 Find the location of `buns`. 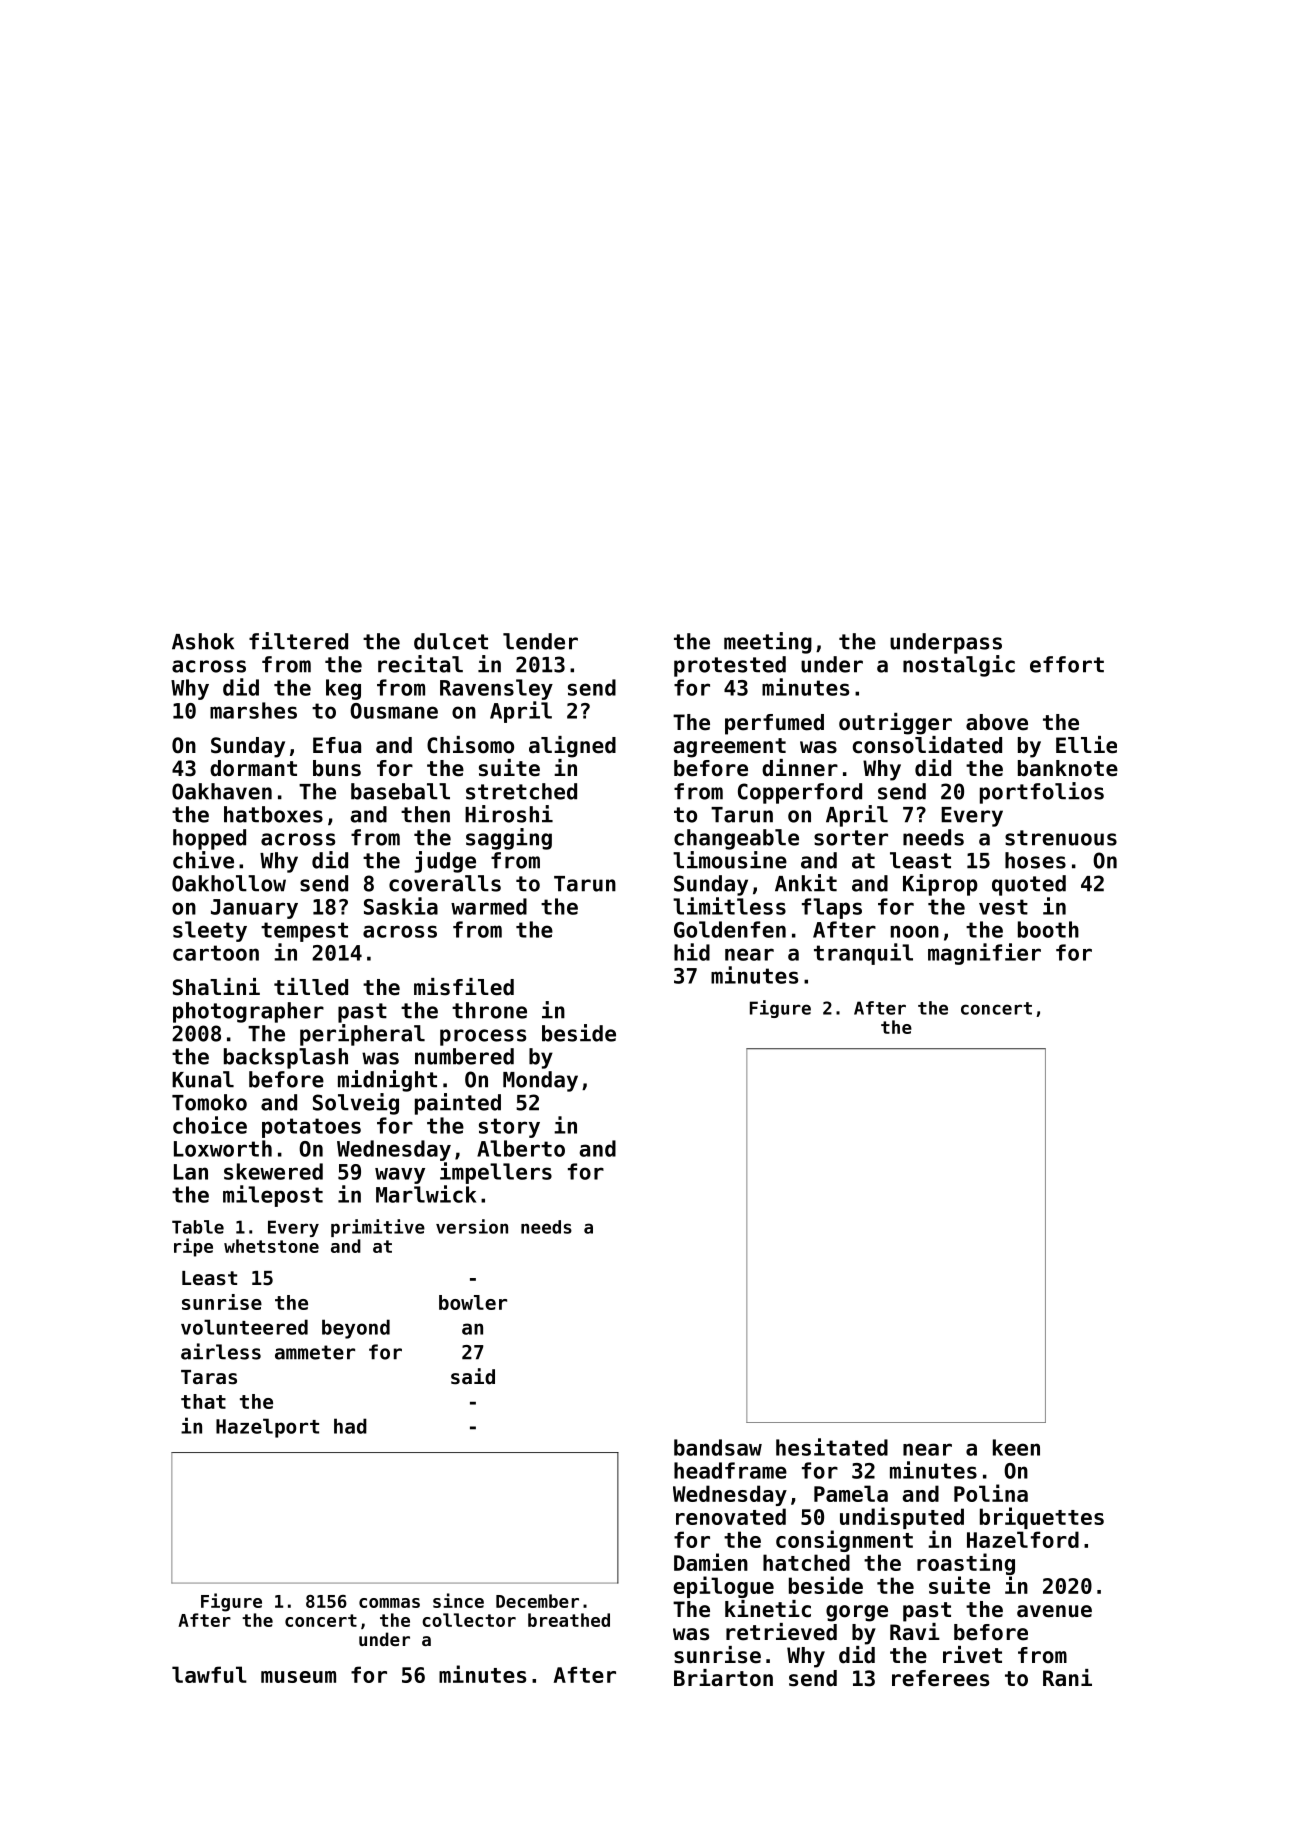

buns is located at coordinates (337, 768).
